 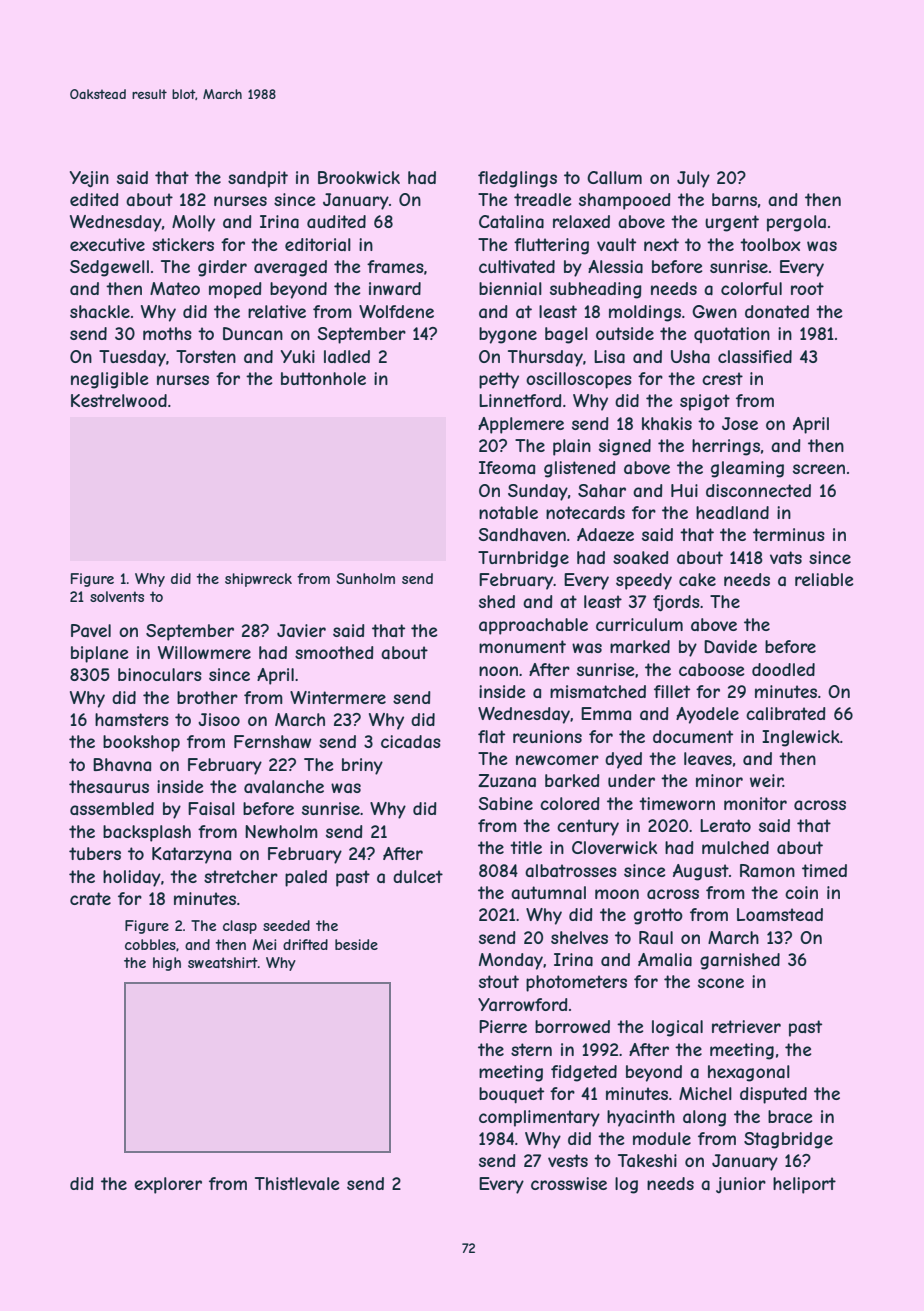 I want to click on Inglewick, so click(x=801, y=738).
